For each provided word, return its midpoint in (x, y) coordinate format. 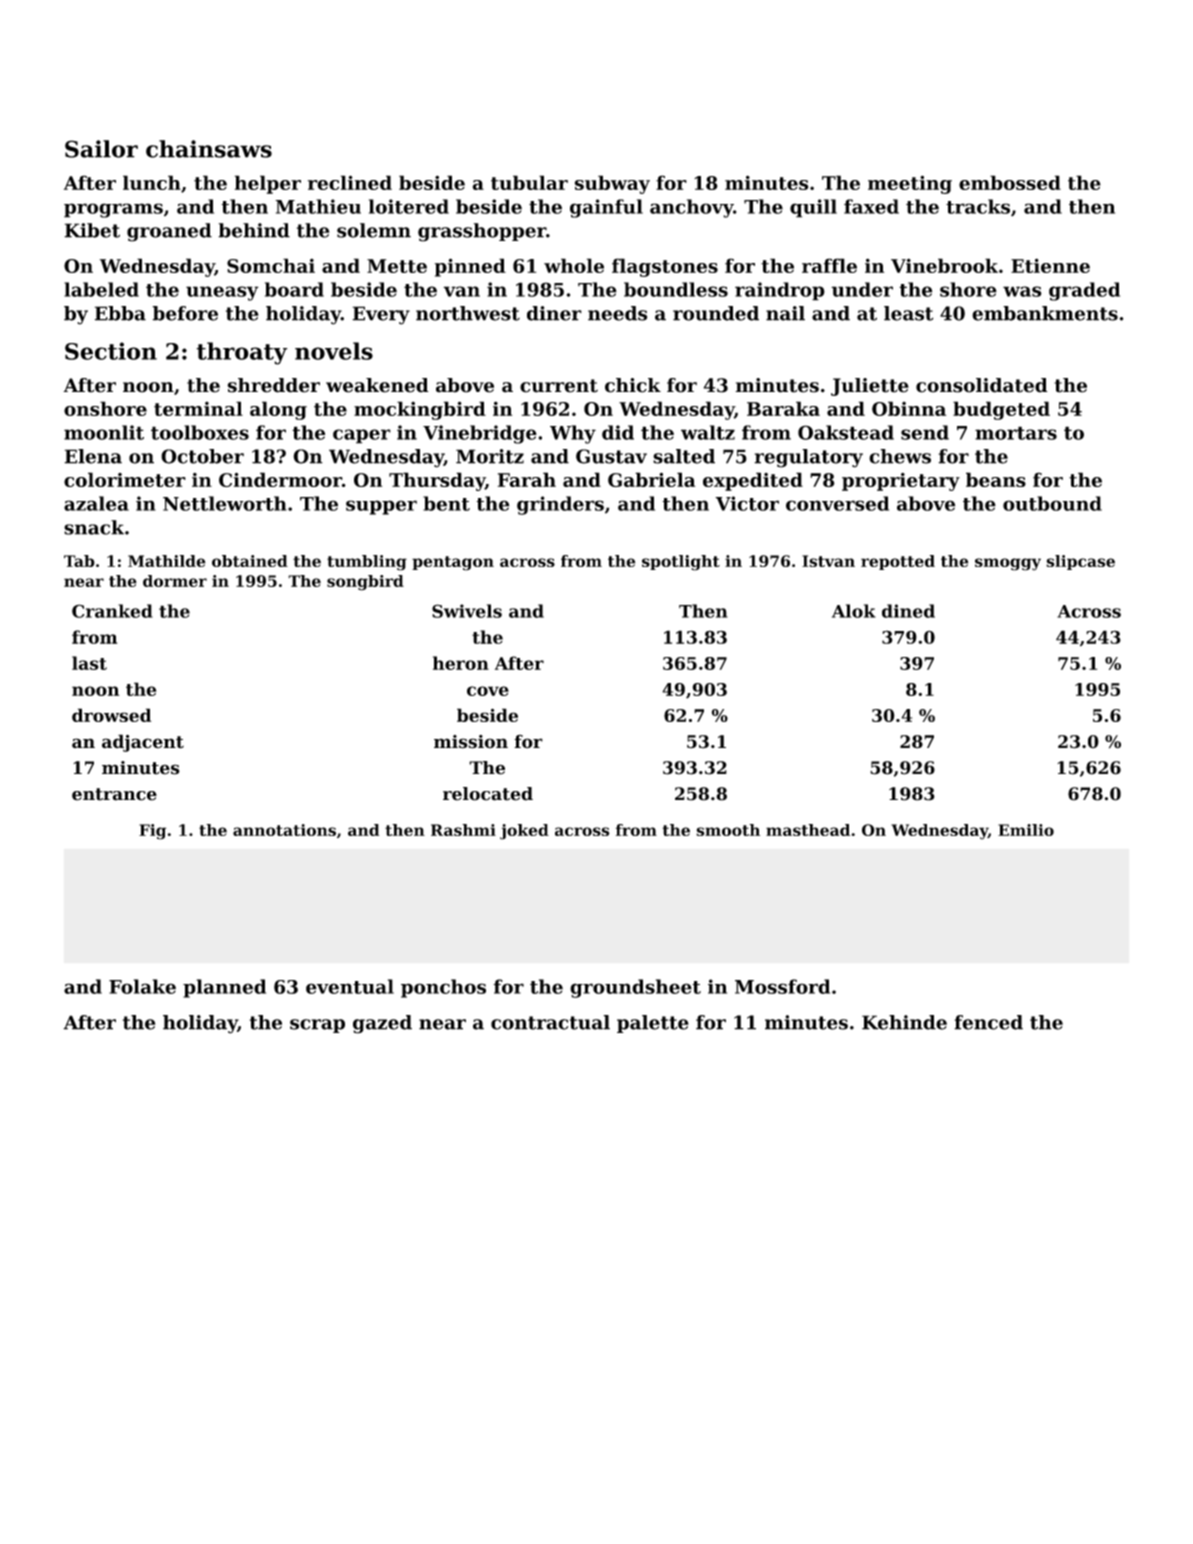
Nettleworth (225, 503)
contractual (550, 1022)
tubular (529, 182)
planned (224, 988)
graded (1084, 291)
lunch (152, 182)
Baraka (783, 408)
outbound (1052, 503)
